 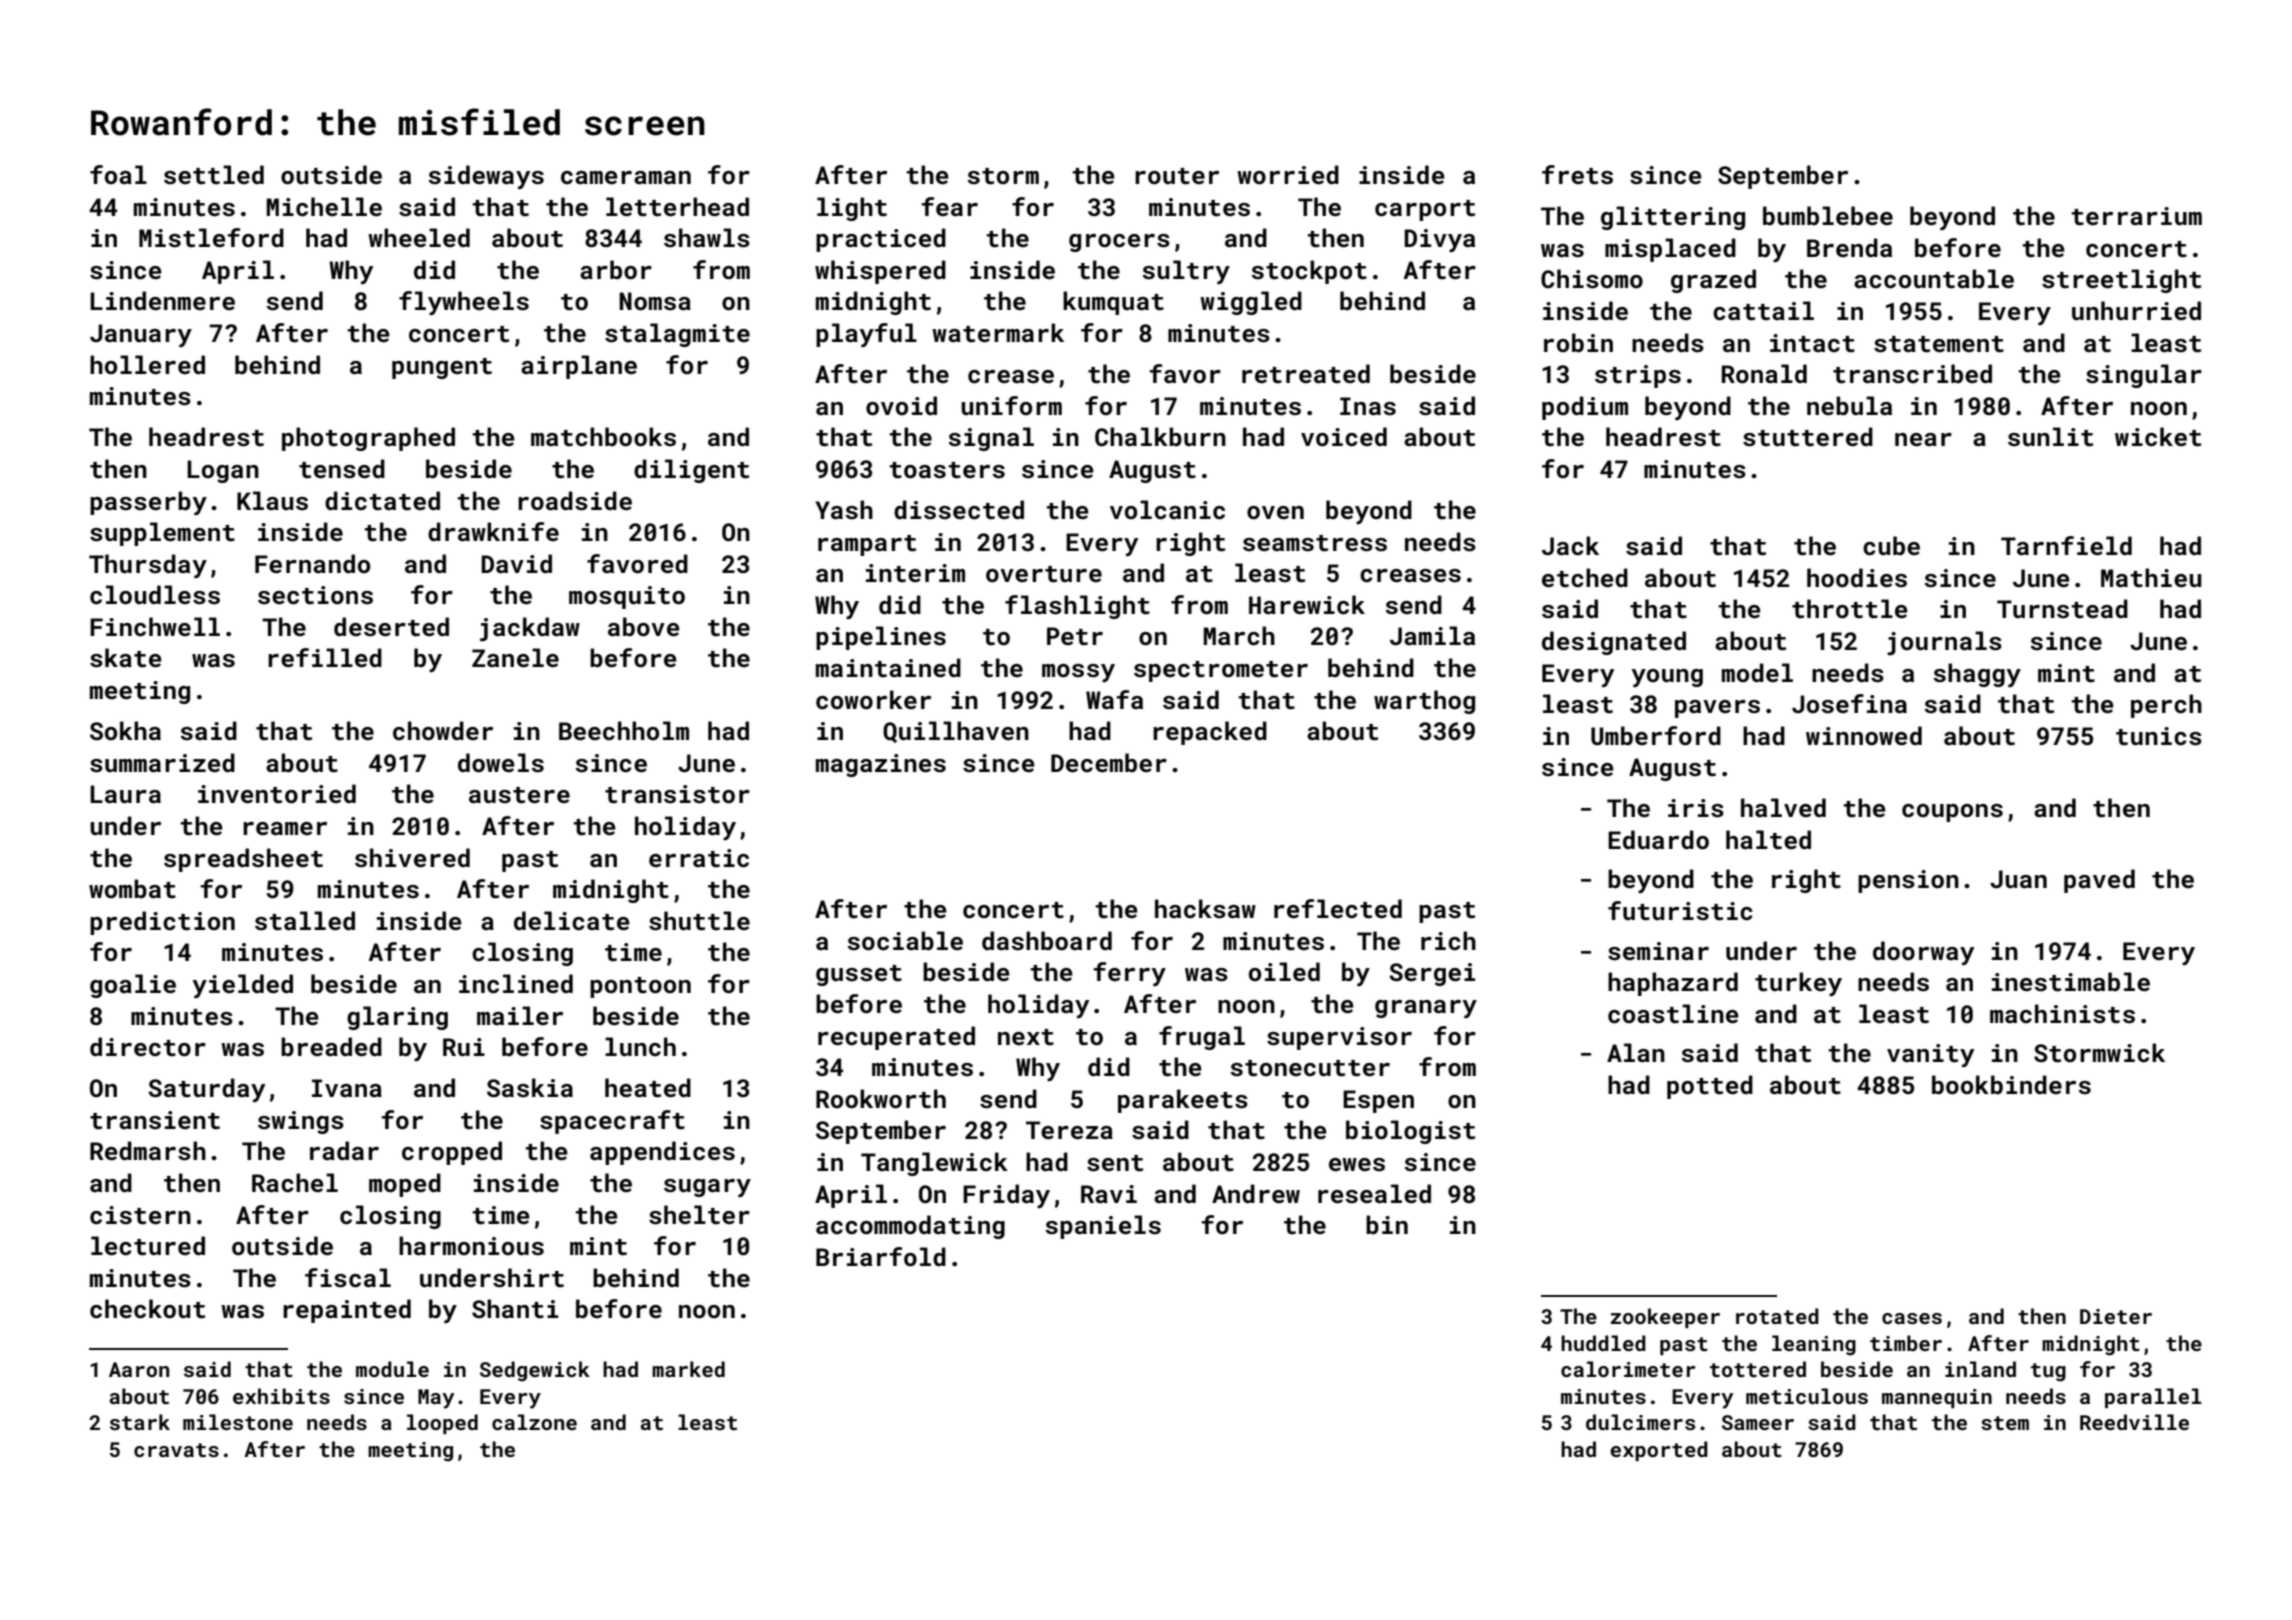 I want to click on bookbinders, so click(x=2011, y=1085).
